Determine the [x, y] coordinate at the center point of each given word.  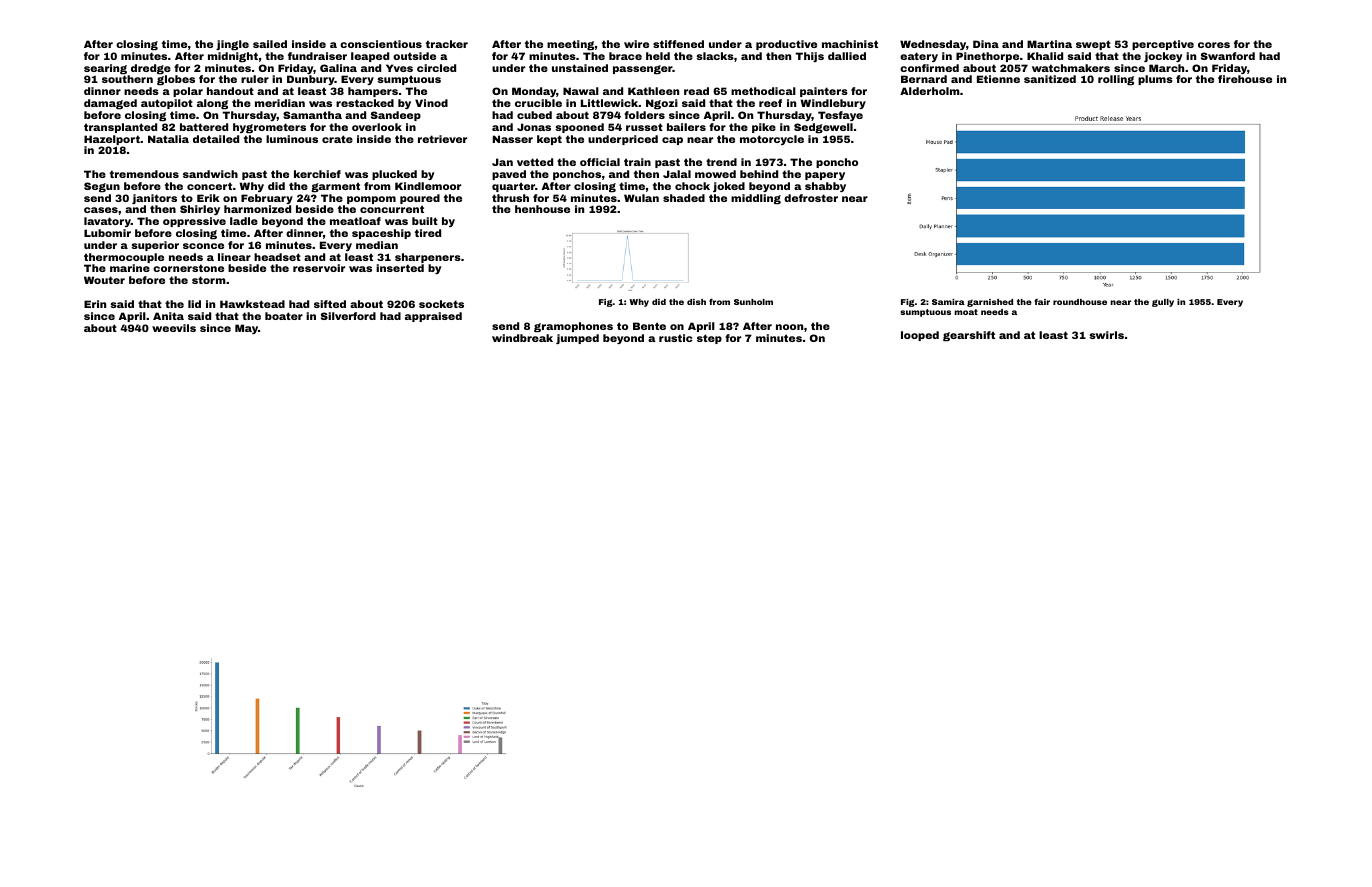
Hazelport [112, 140]
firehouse [1245, 79]
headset [277, 257]
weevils [174, 328]
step [709, 339]
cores [1214, 45]
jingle [232, 45]
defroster [811, 198]
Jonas [534, 127]
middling [756, 199]
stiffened [678, 44]
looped [920, 336]
